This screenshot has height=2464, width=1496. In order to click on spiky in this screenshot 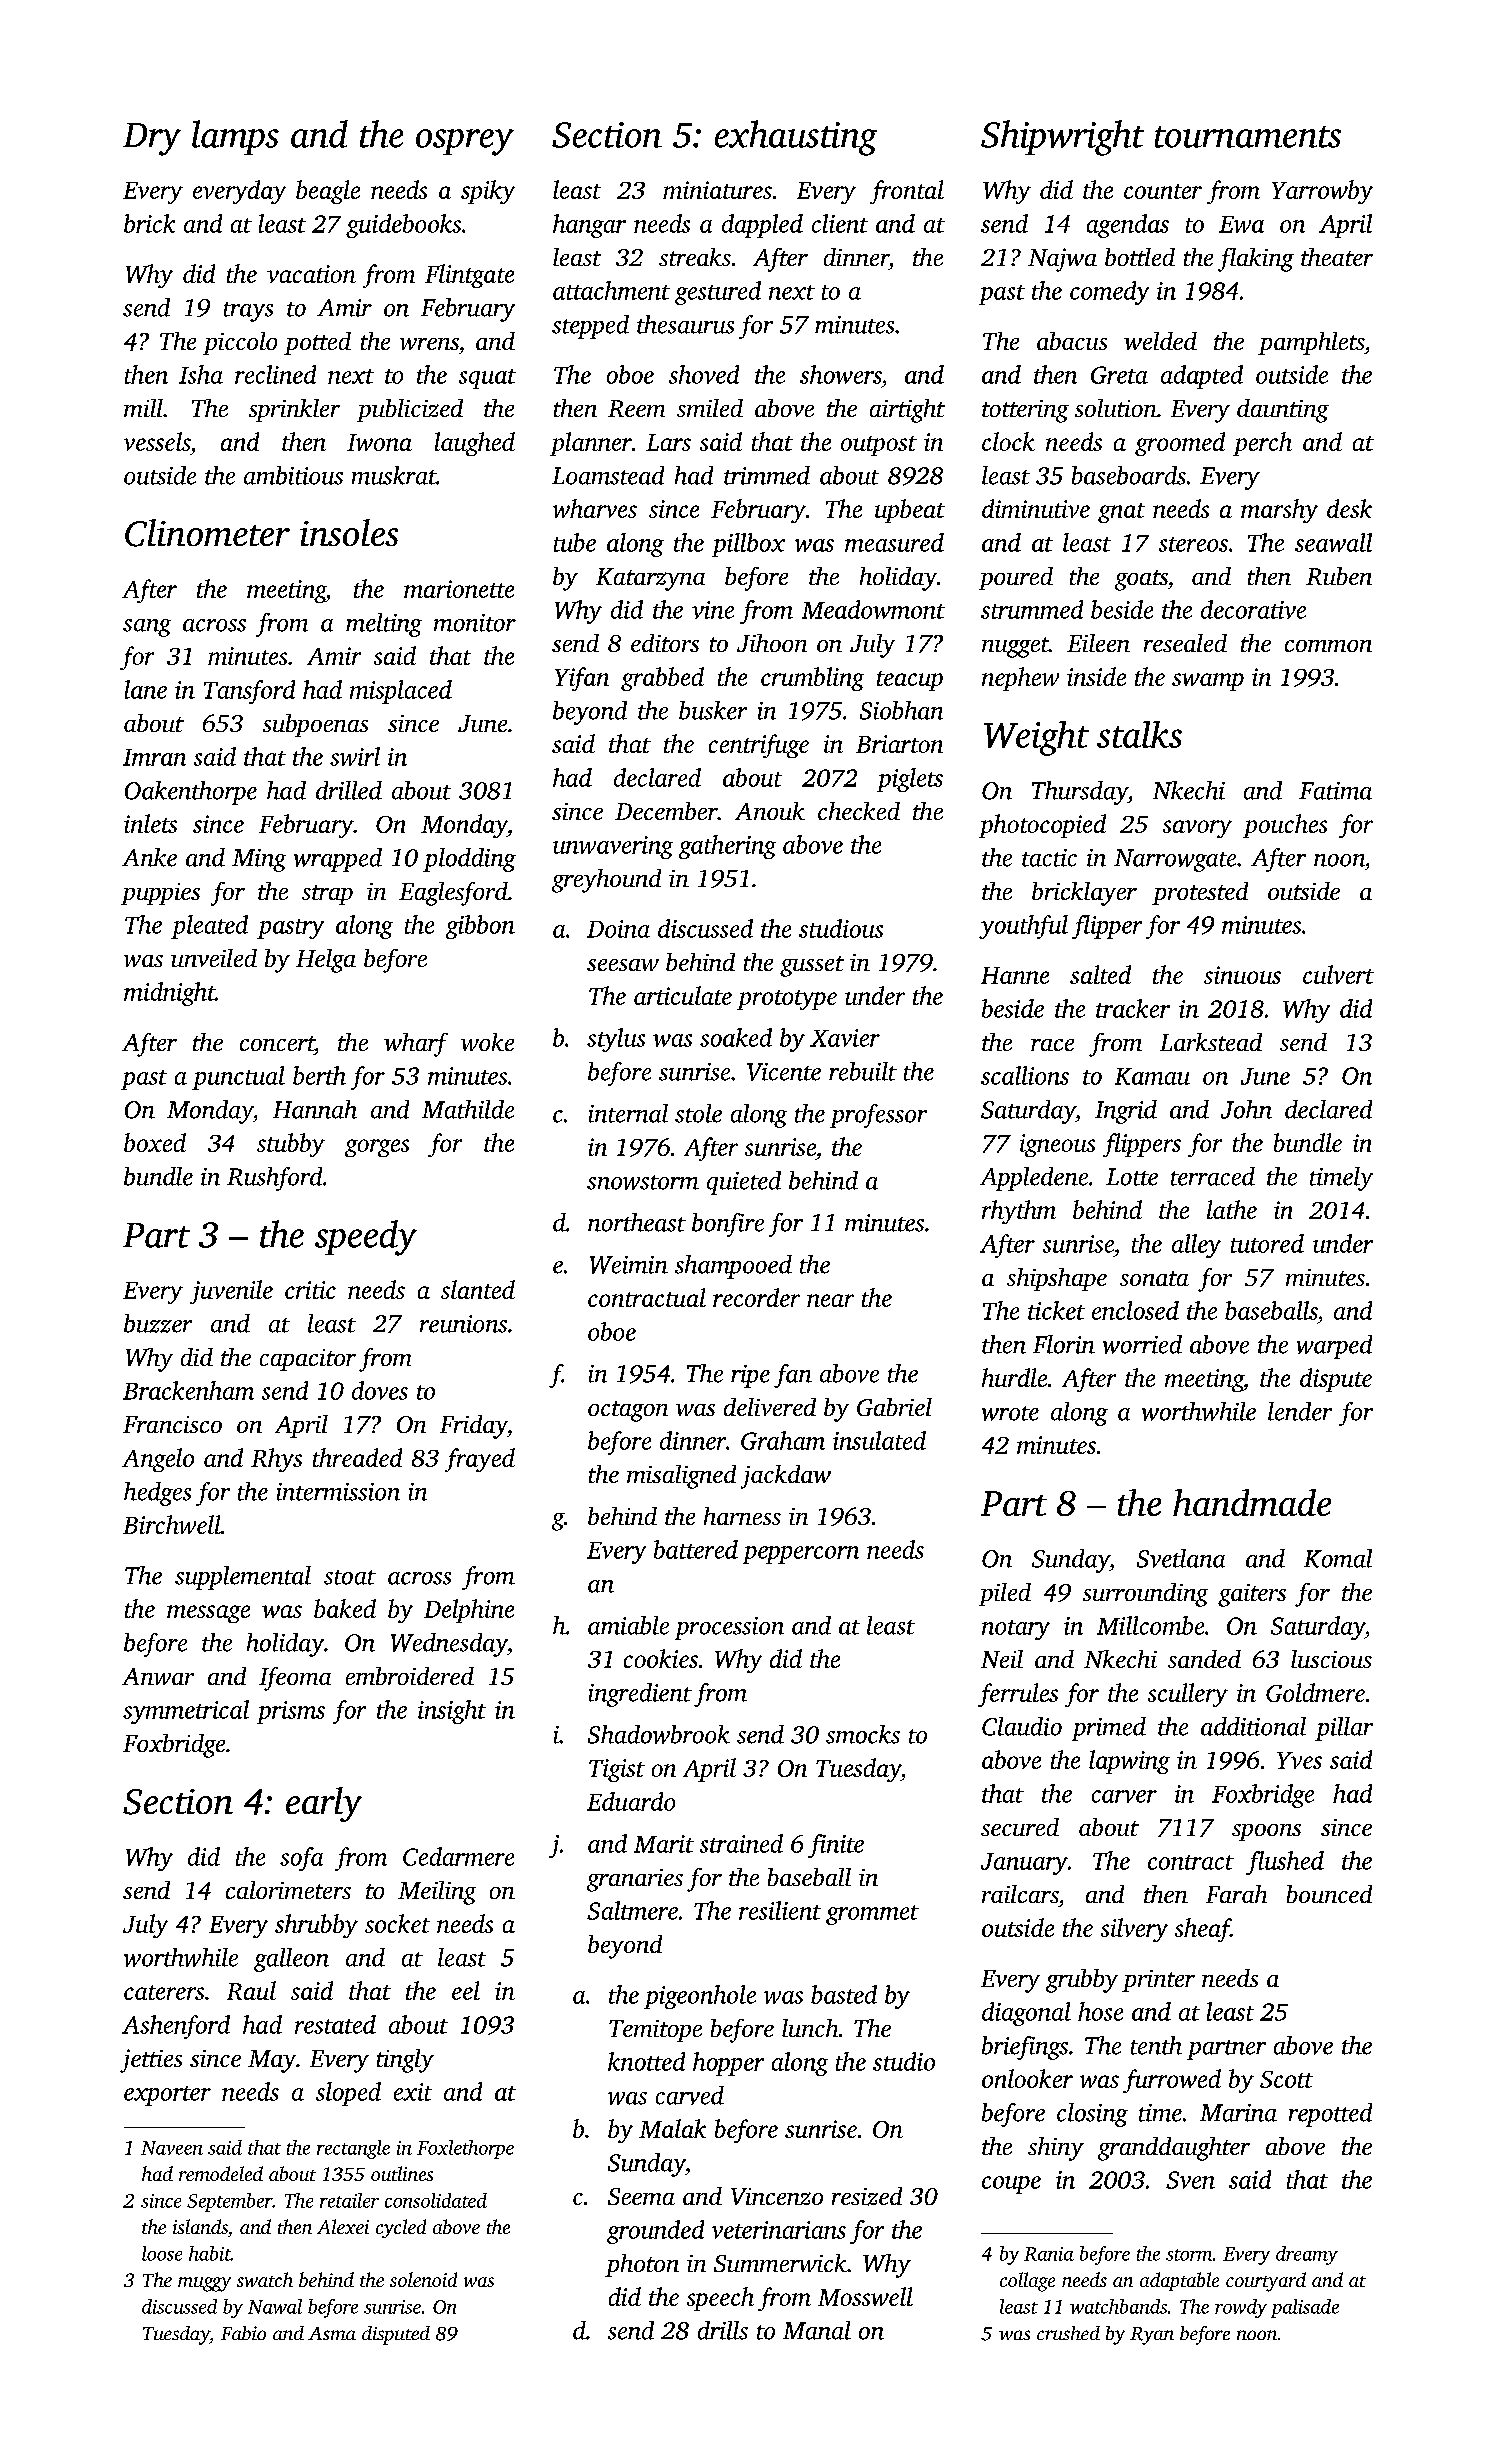, I will do `click(488, 192)`.
